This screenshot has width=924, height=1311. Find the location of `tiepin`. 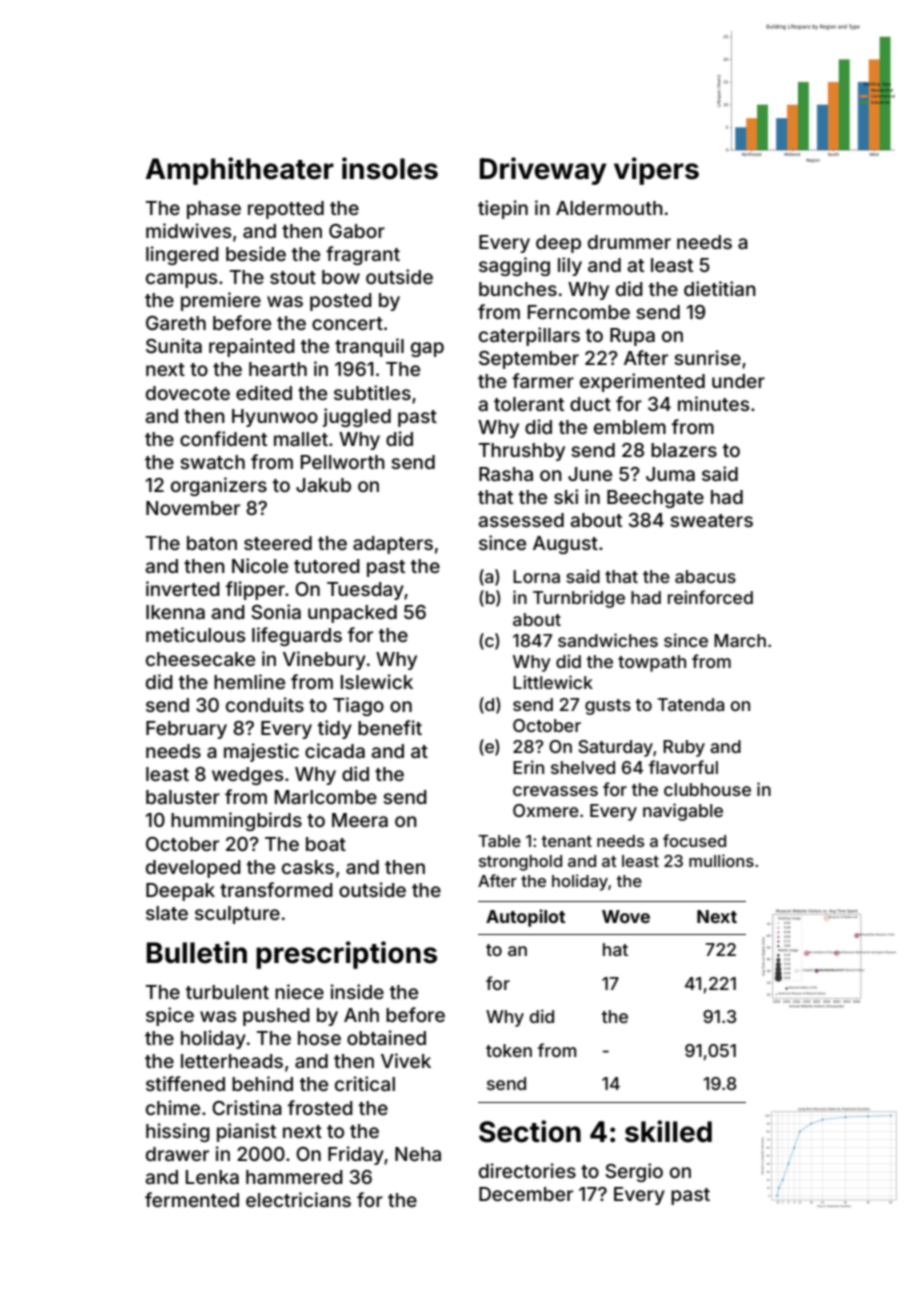

tiepin is located at coordinates (503, 209).
